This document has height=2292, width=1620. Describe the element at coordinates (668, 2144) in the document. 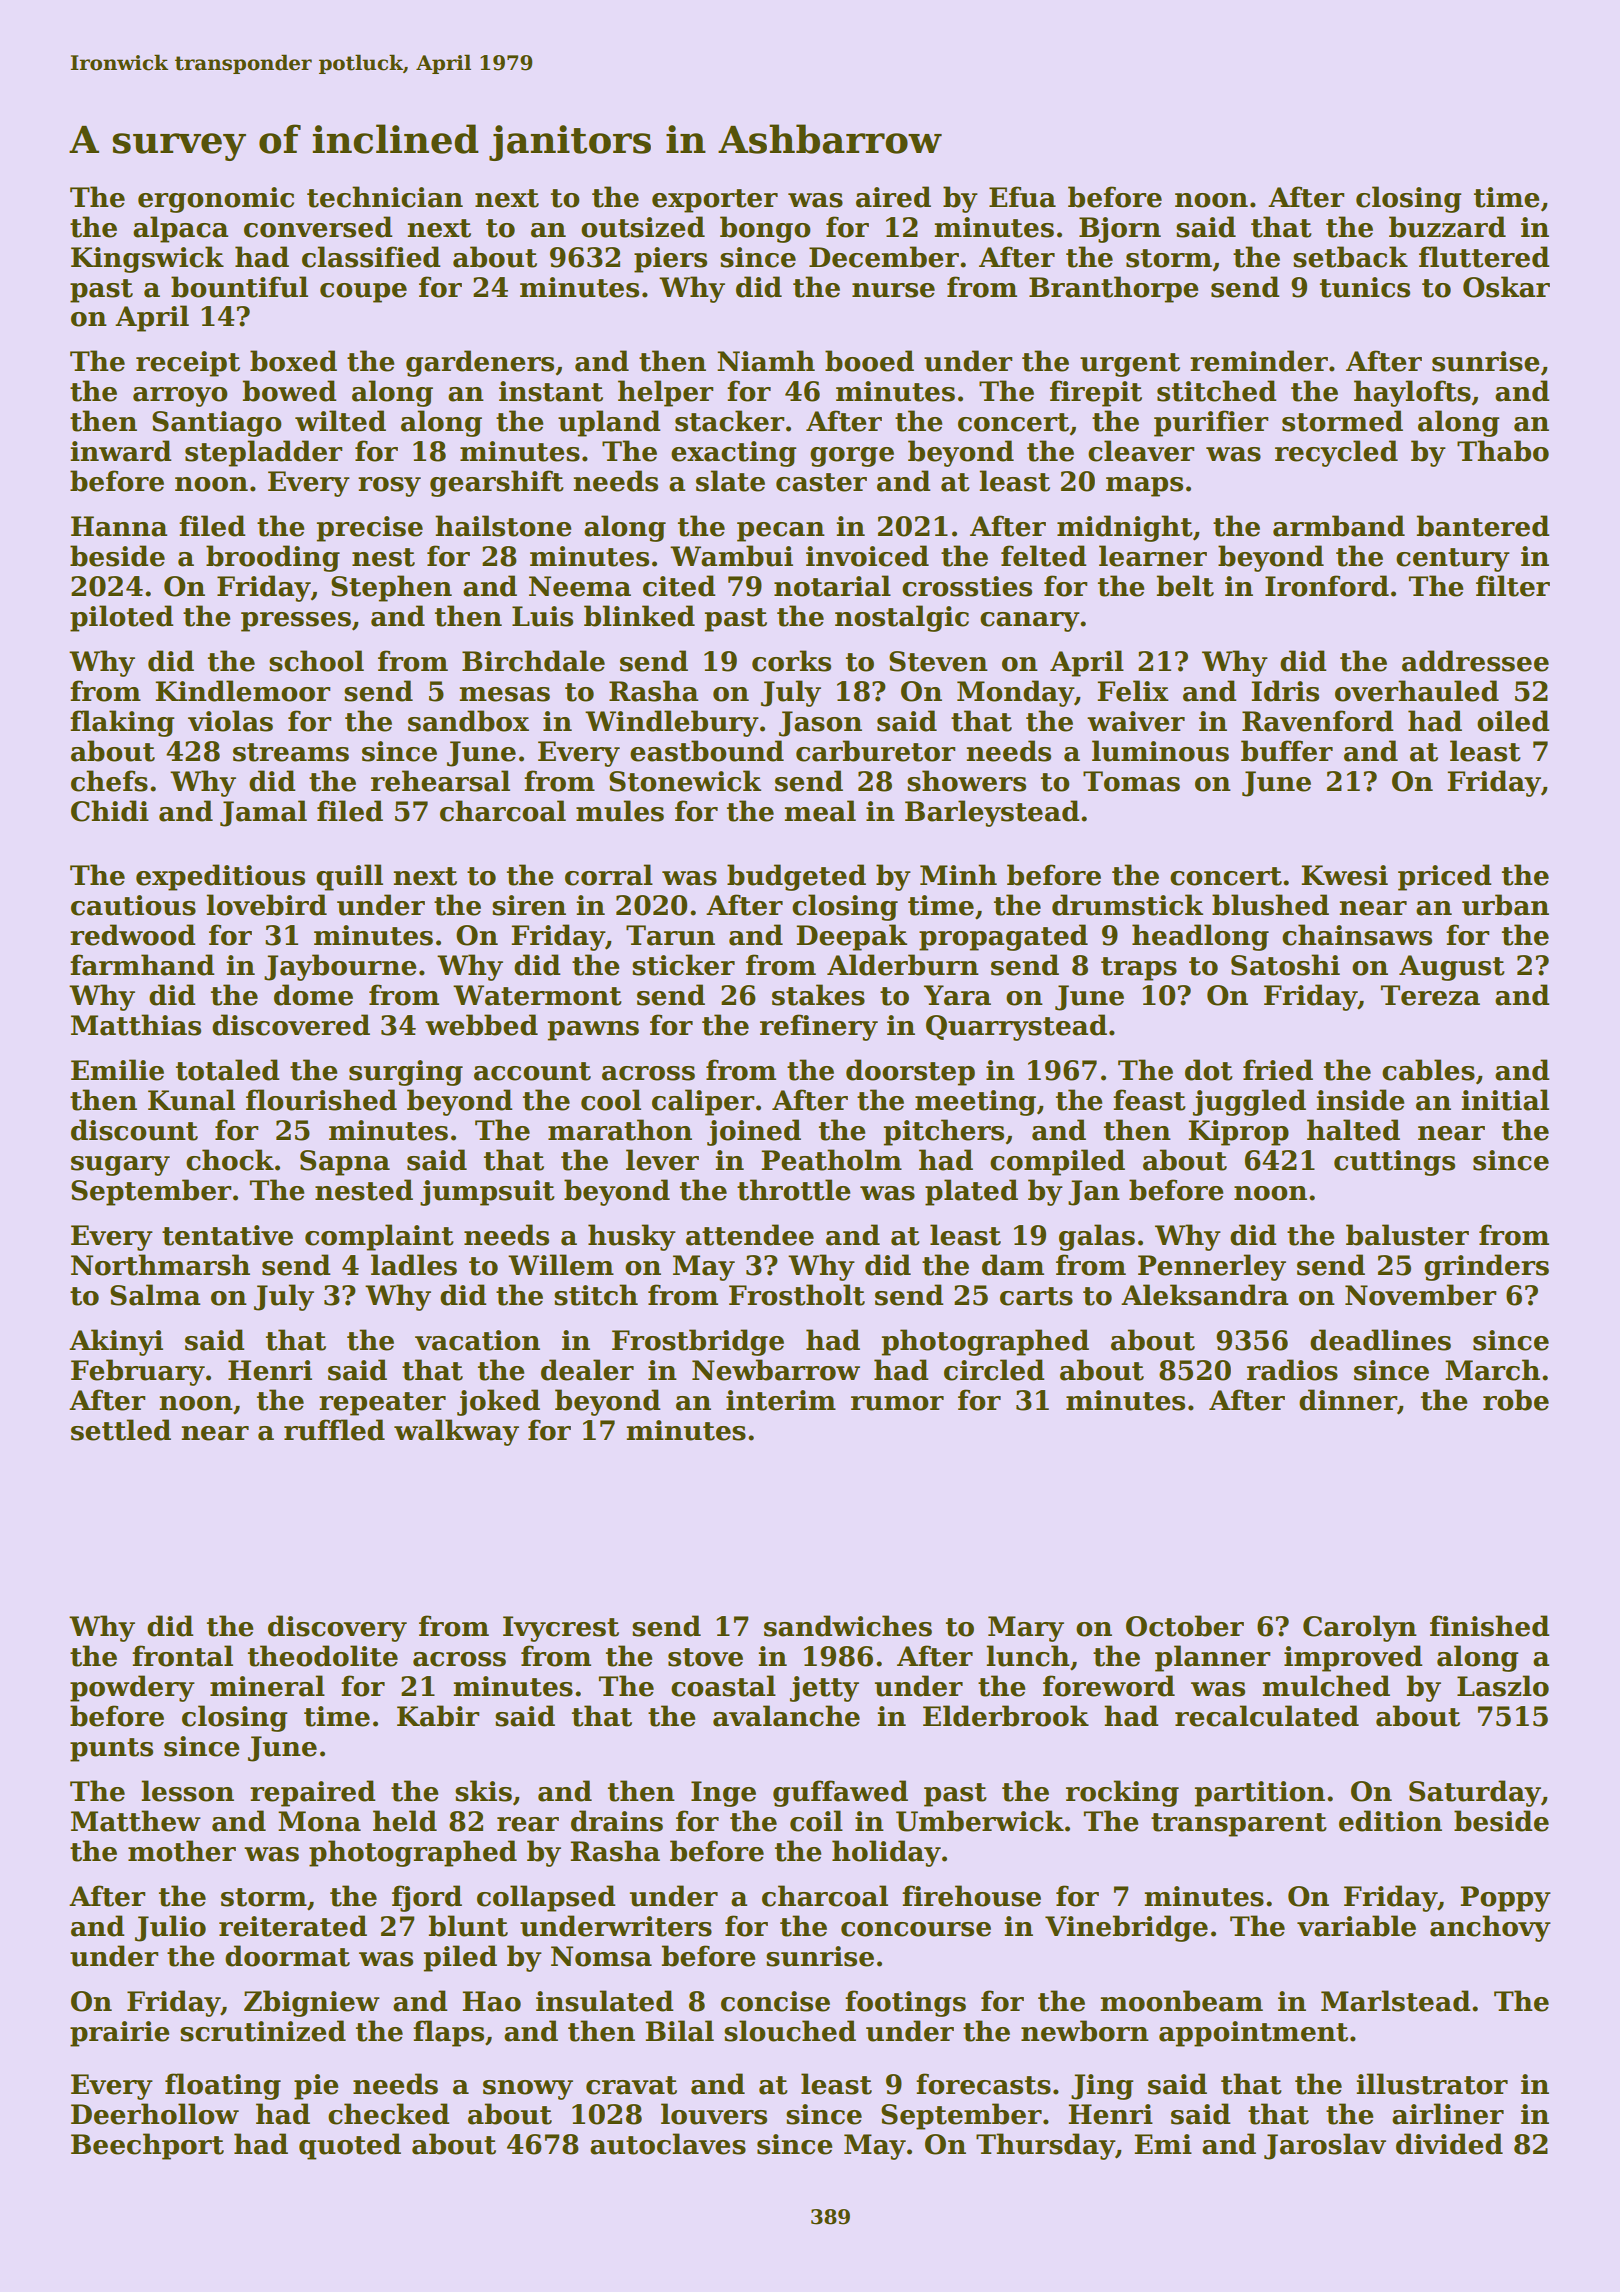

I see `autoclaves` at that location.
